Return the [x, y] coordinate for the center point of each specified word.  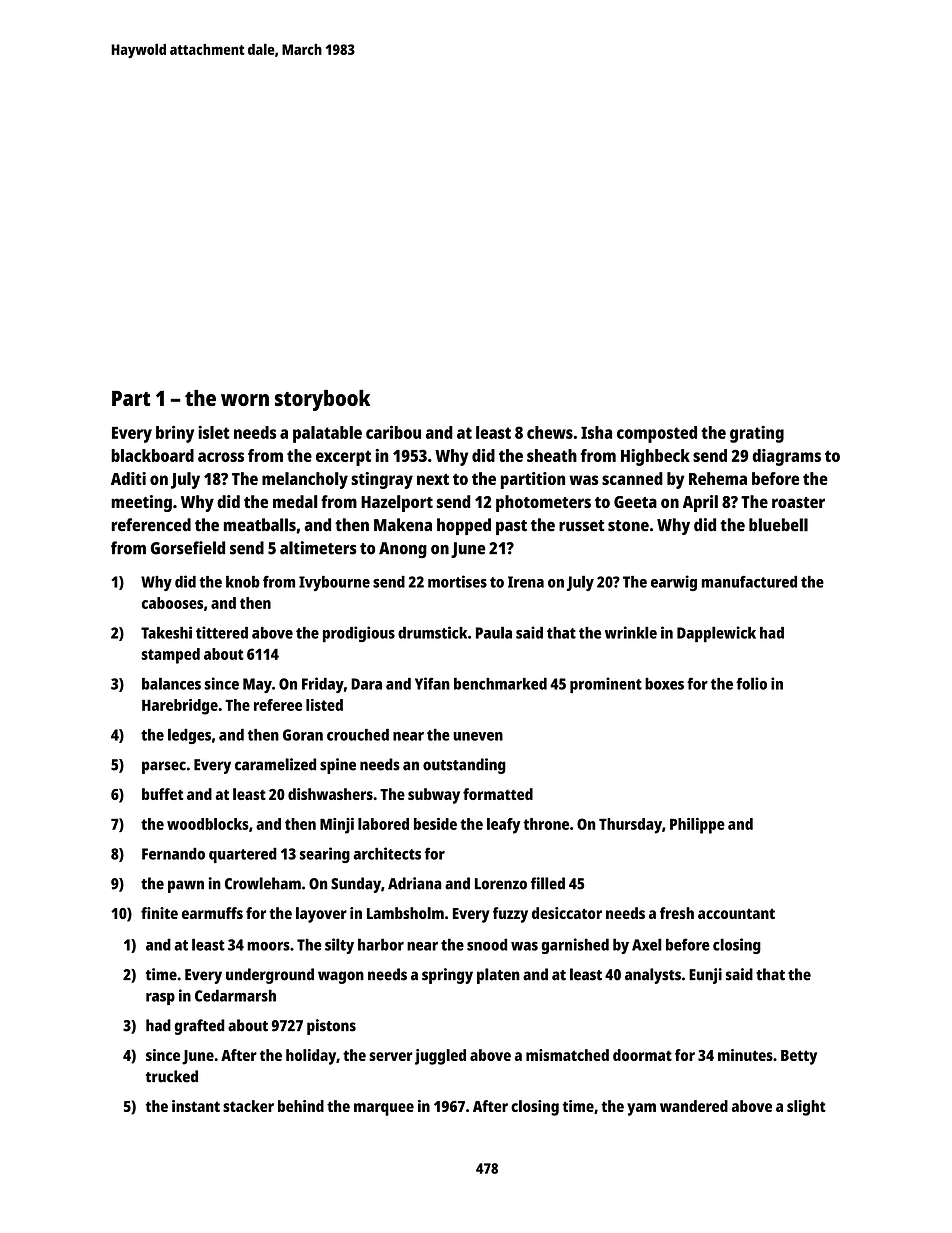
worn [245, 400]
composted [657, 434]
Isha [596, 432]
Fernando [173, 854]
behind [301, 1106]
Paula [494, 632]
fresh [677, 913]
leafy [503, 826]
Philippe [697, 826]
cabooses [172, 603]
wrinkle [631, 632]
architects [387, 853]
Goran [303, 735]
